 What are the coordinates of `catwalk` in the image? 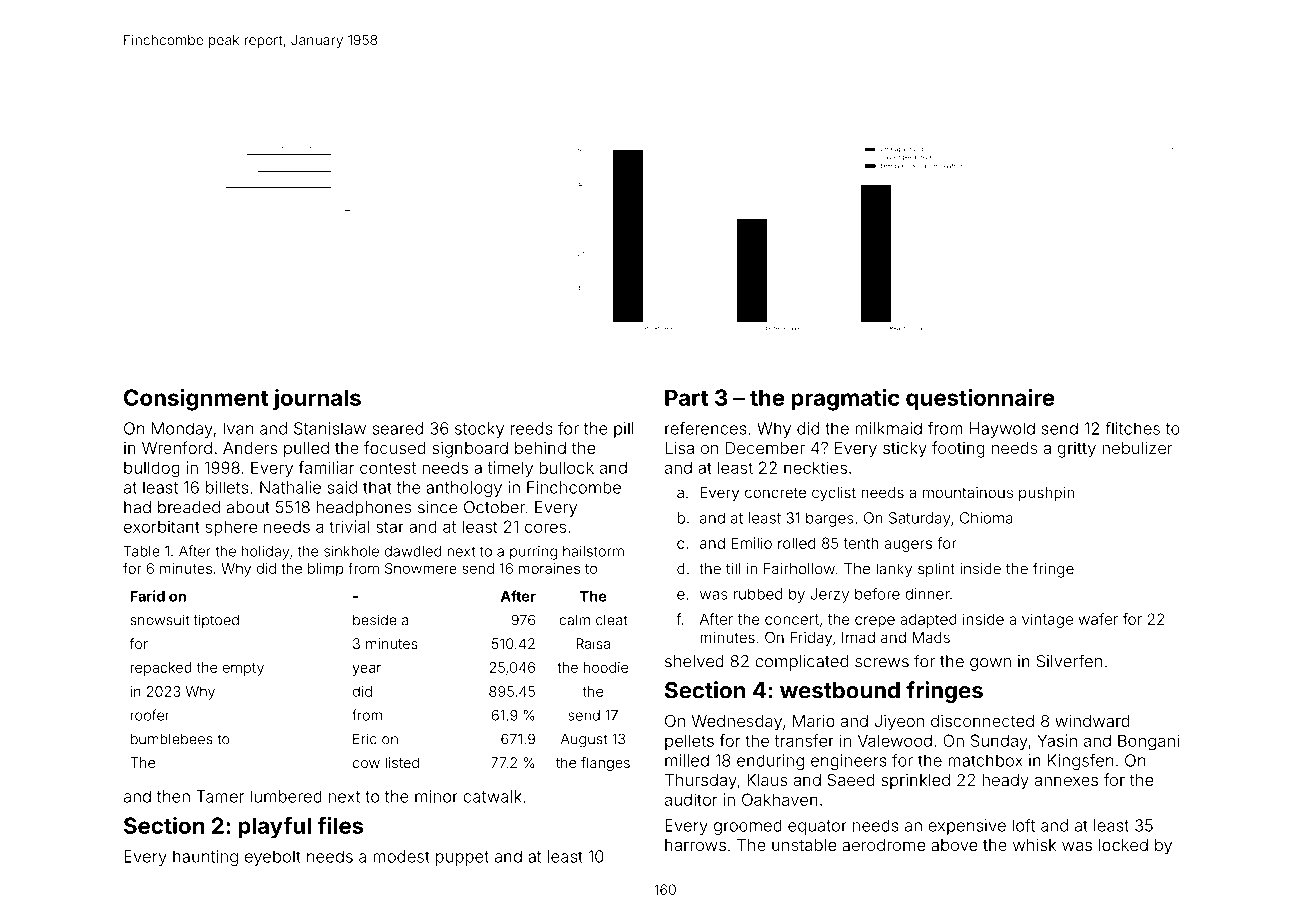 It's located at (492, 796).
